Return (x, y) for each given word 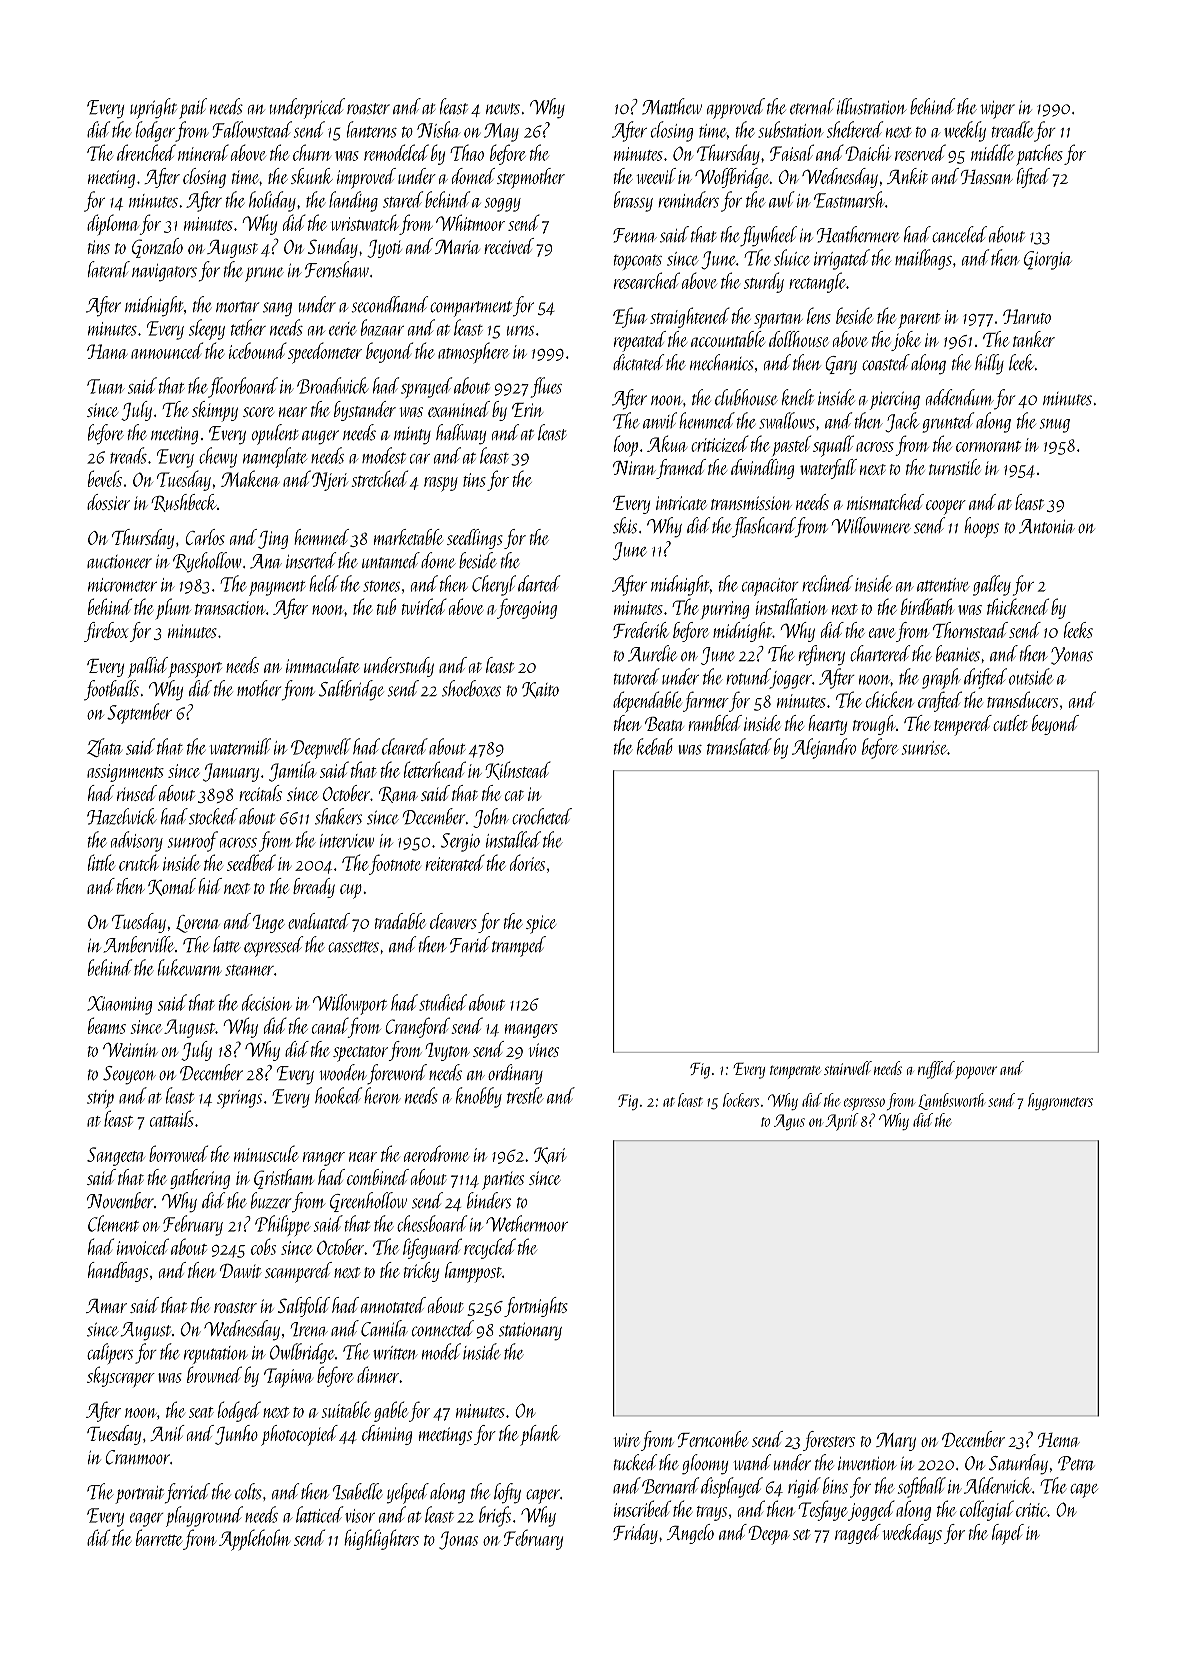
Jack (902, 422)
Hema (1059, 1440)
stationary (530, 1332)
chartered (880, 653)
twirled (424, 606)
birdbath (927, 606)
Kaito (540, 690)
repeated (640, 341)
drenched (146, 152)
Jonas (458, 1540)
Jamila (292, 771)
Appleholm (254, 1540)
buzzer (271, 1200)
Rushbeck (184, 503)
